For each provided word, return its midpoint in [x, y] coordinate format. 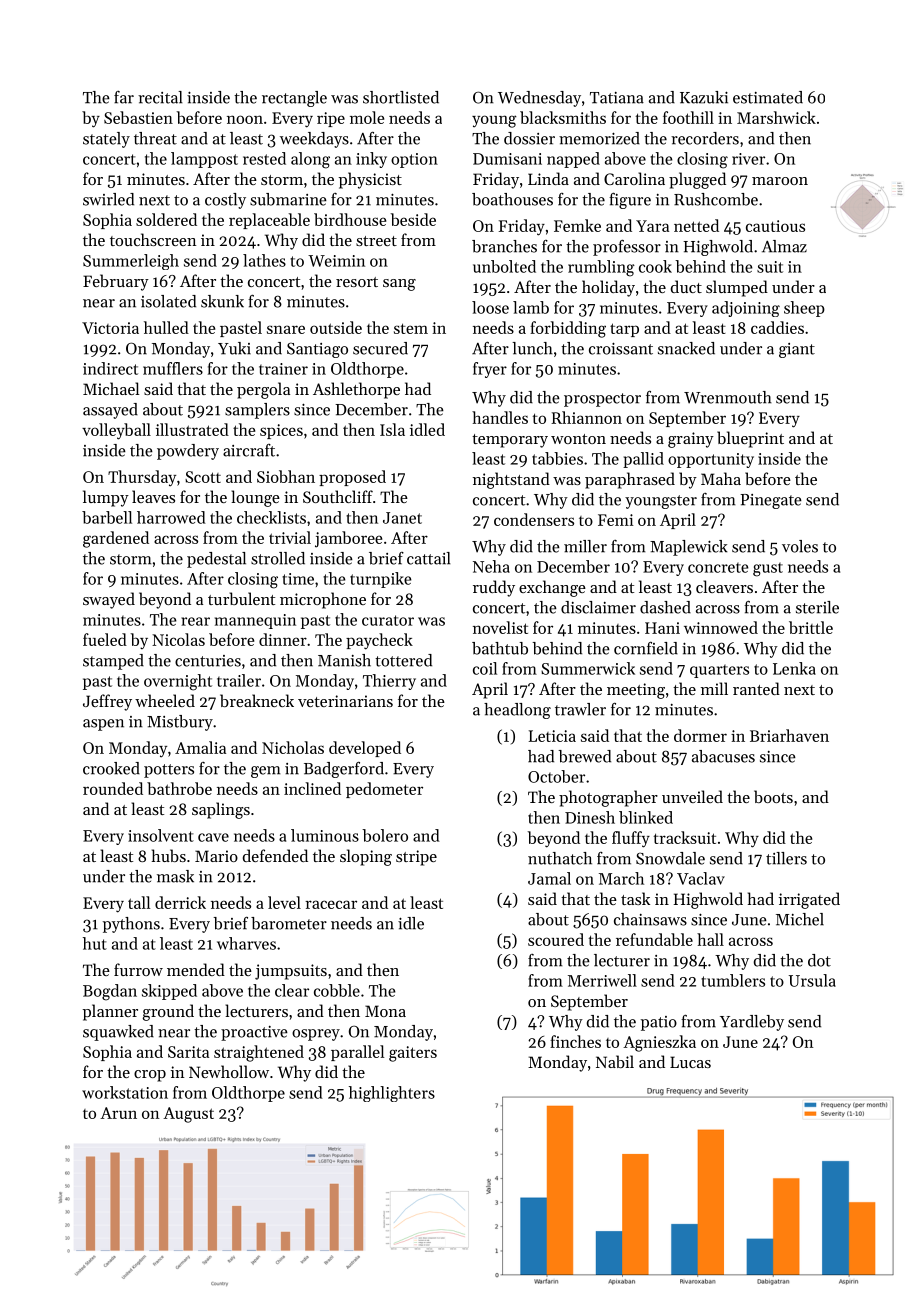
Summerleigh [131, 262]
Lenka [794, 668]
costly [225, 201]
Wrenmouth [728, 397]
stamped [113, 662]
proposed [352, 478]
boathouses [512, 199]
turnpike [381, 580]
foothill [688, 117]
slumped [737, 288]
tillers [786, 858]
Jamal [549, 878]
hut [95, 943]
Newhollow [229, 1071]
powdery [188, 452]
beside [413, 219]
